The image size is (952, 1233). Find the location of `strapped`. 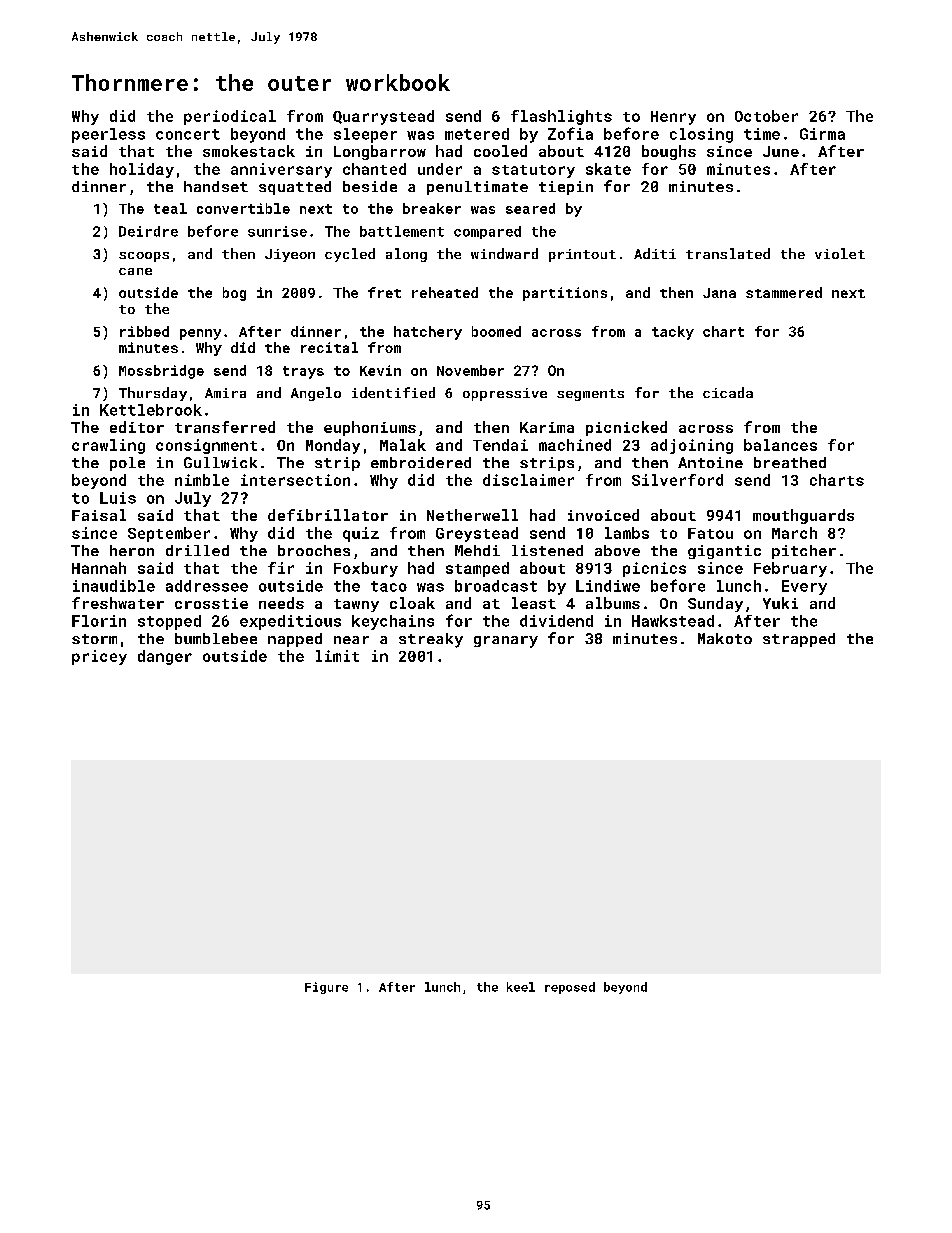

strapped is located at coordinates (799, 640).
